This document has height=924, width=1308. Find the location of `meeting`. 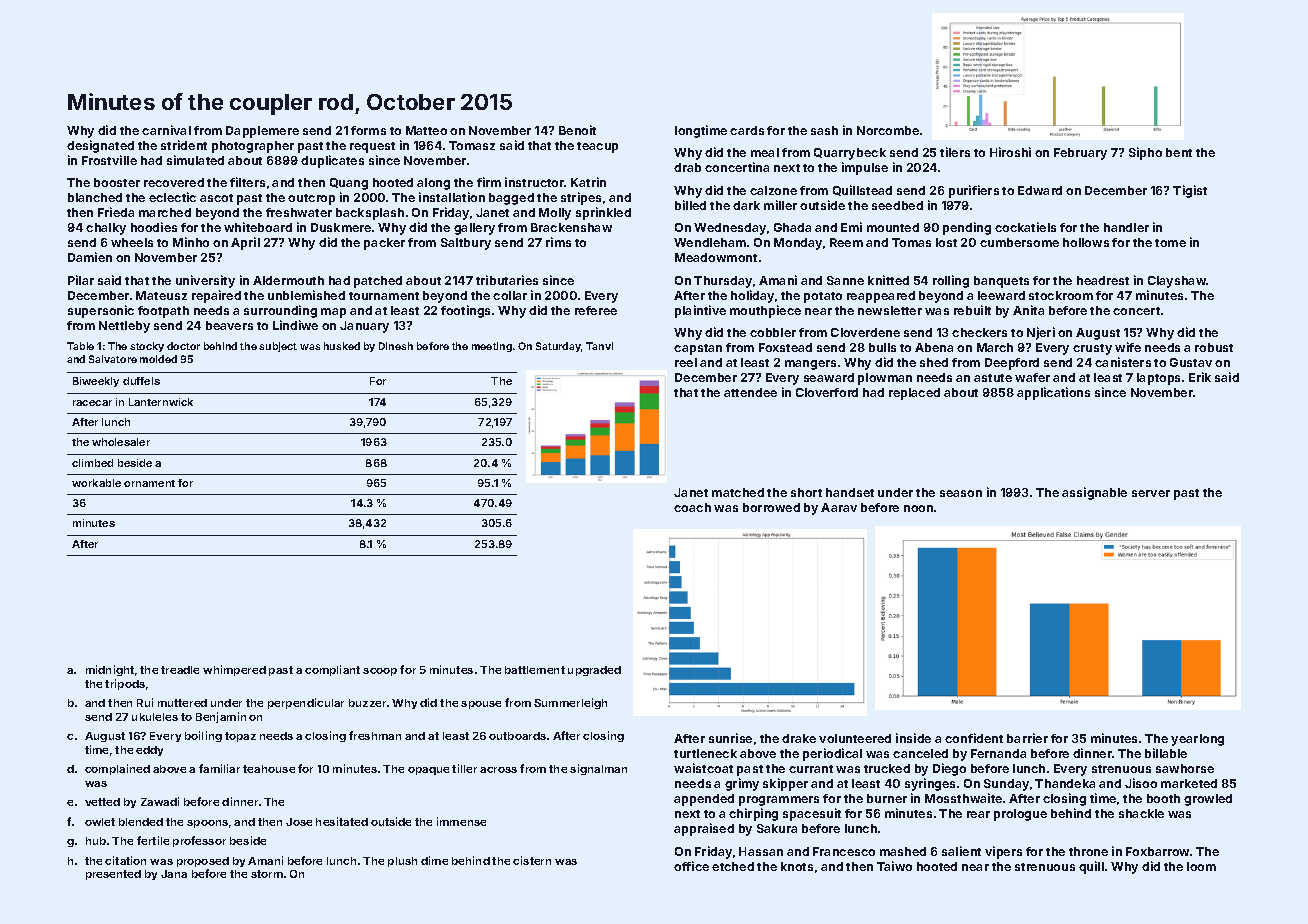

meeting is located at coordinates (492, 347).
